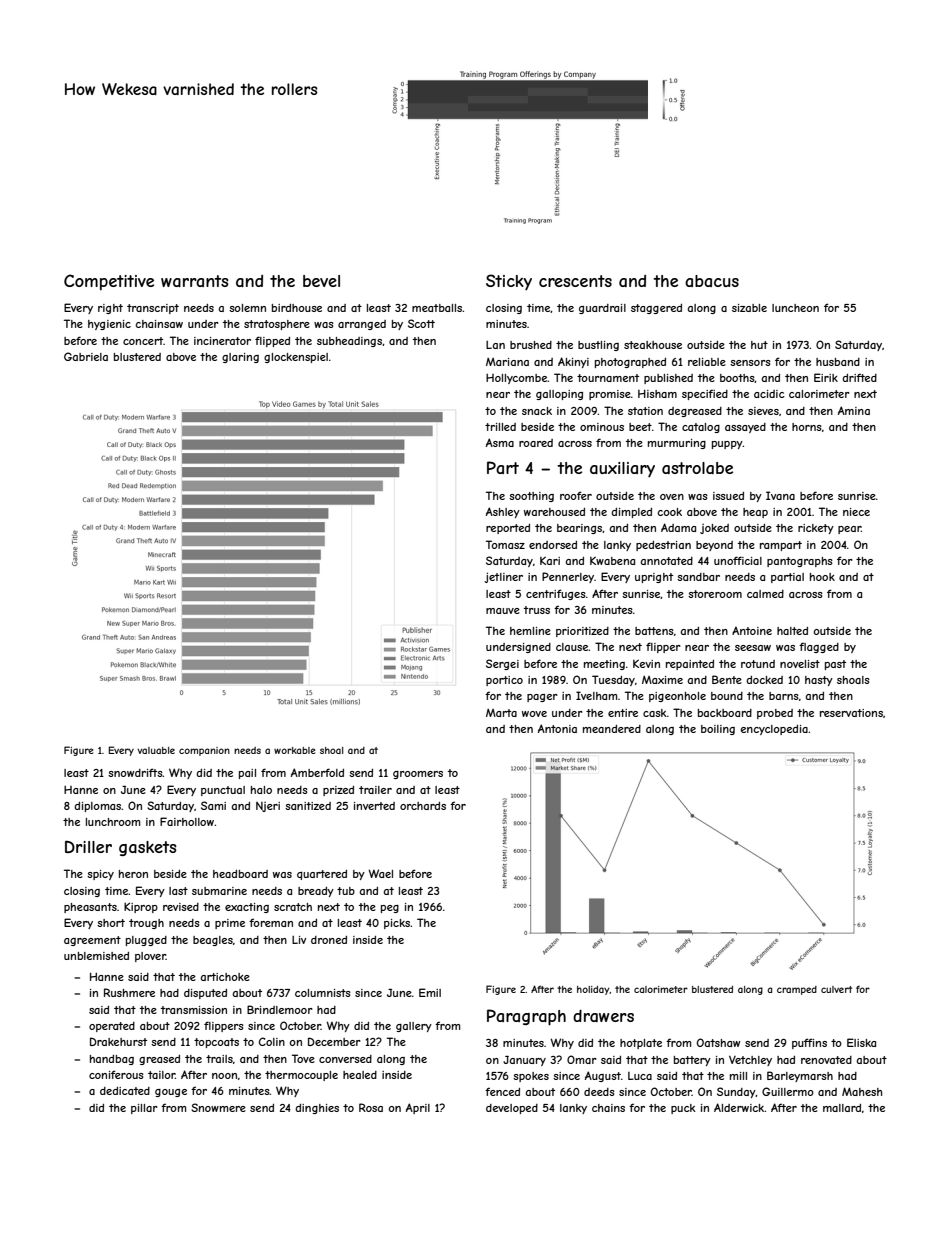 This screenshot has width=952, height=1233. Describe the element at coordinates (503, 611) in the screenshot. I see `mauve` at that location.
